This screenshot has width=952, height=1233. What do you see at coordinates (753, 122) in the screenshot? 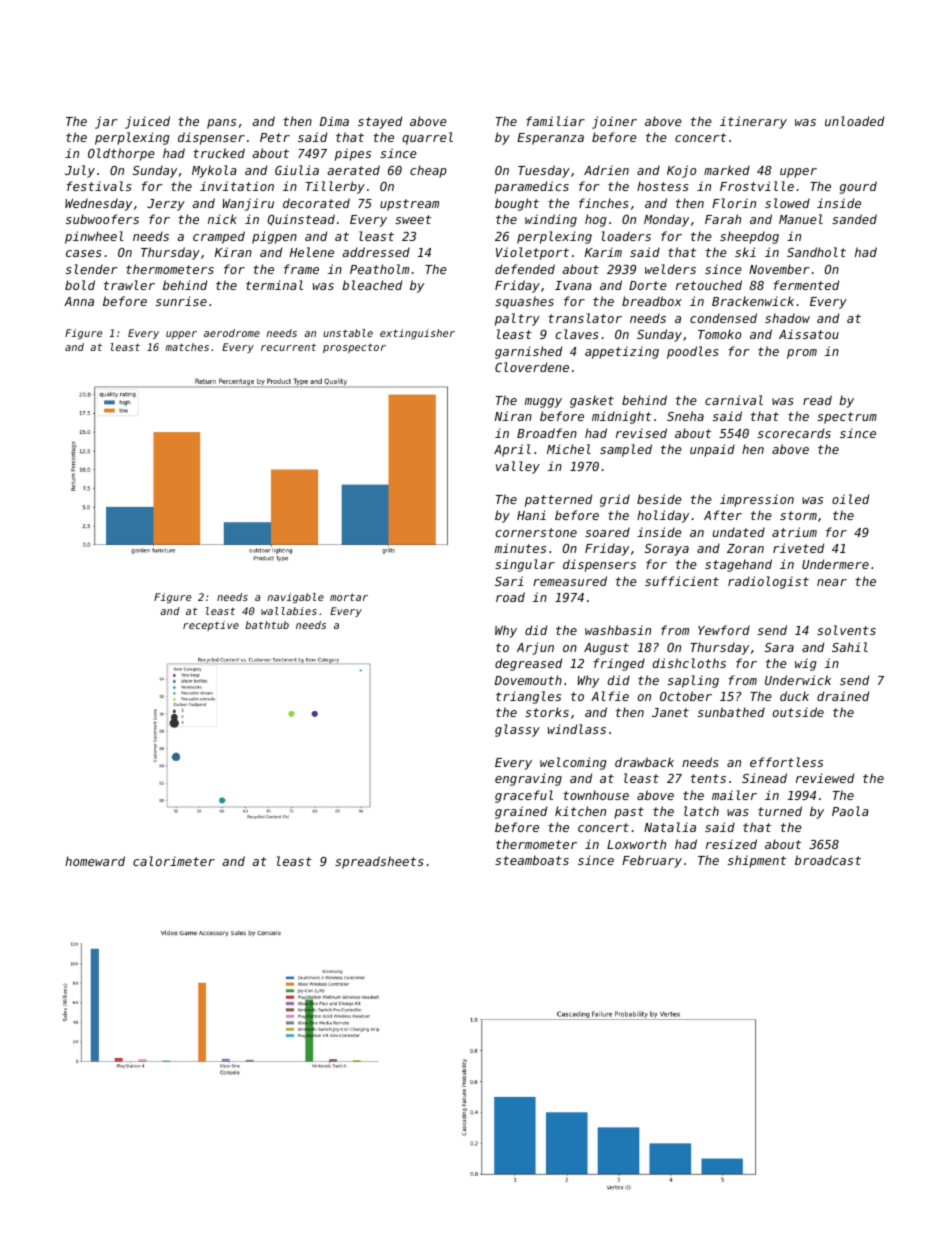
I see `itinerary` at bounding box center [753, 122].
